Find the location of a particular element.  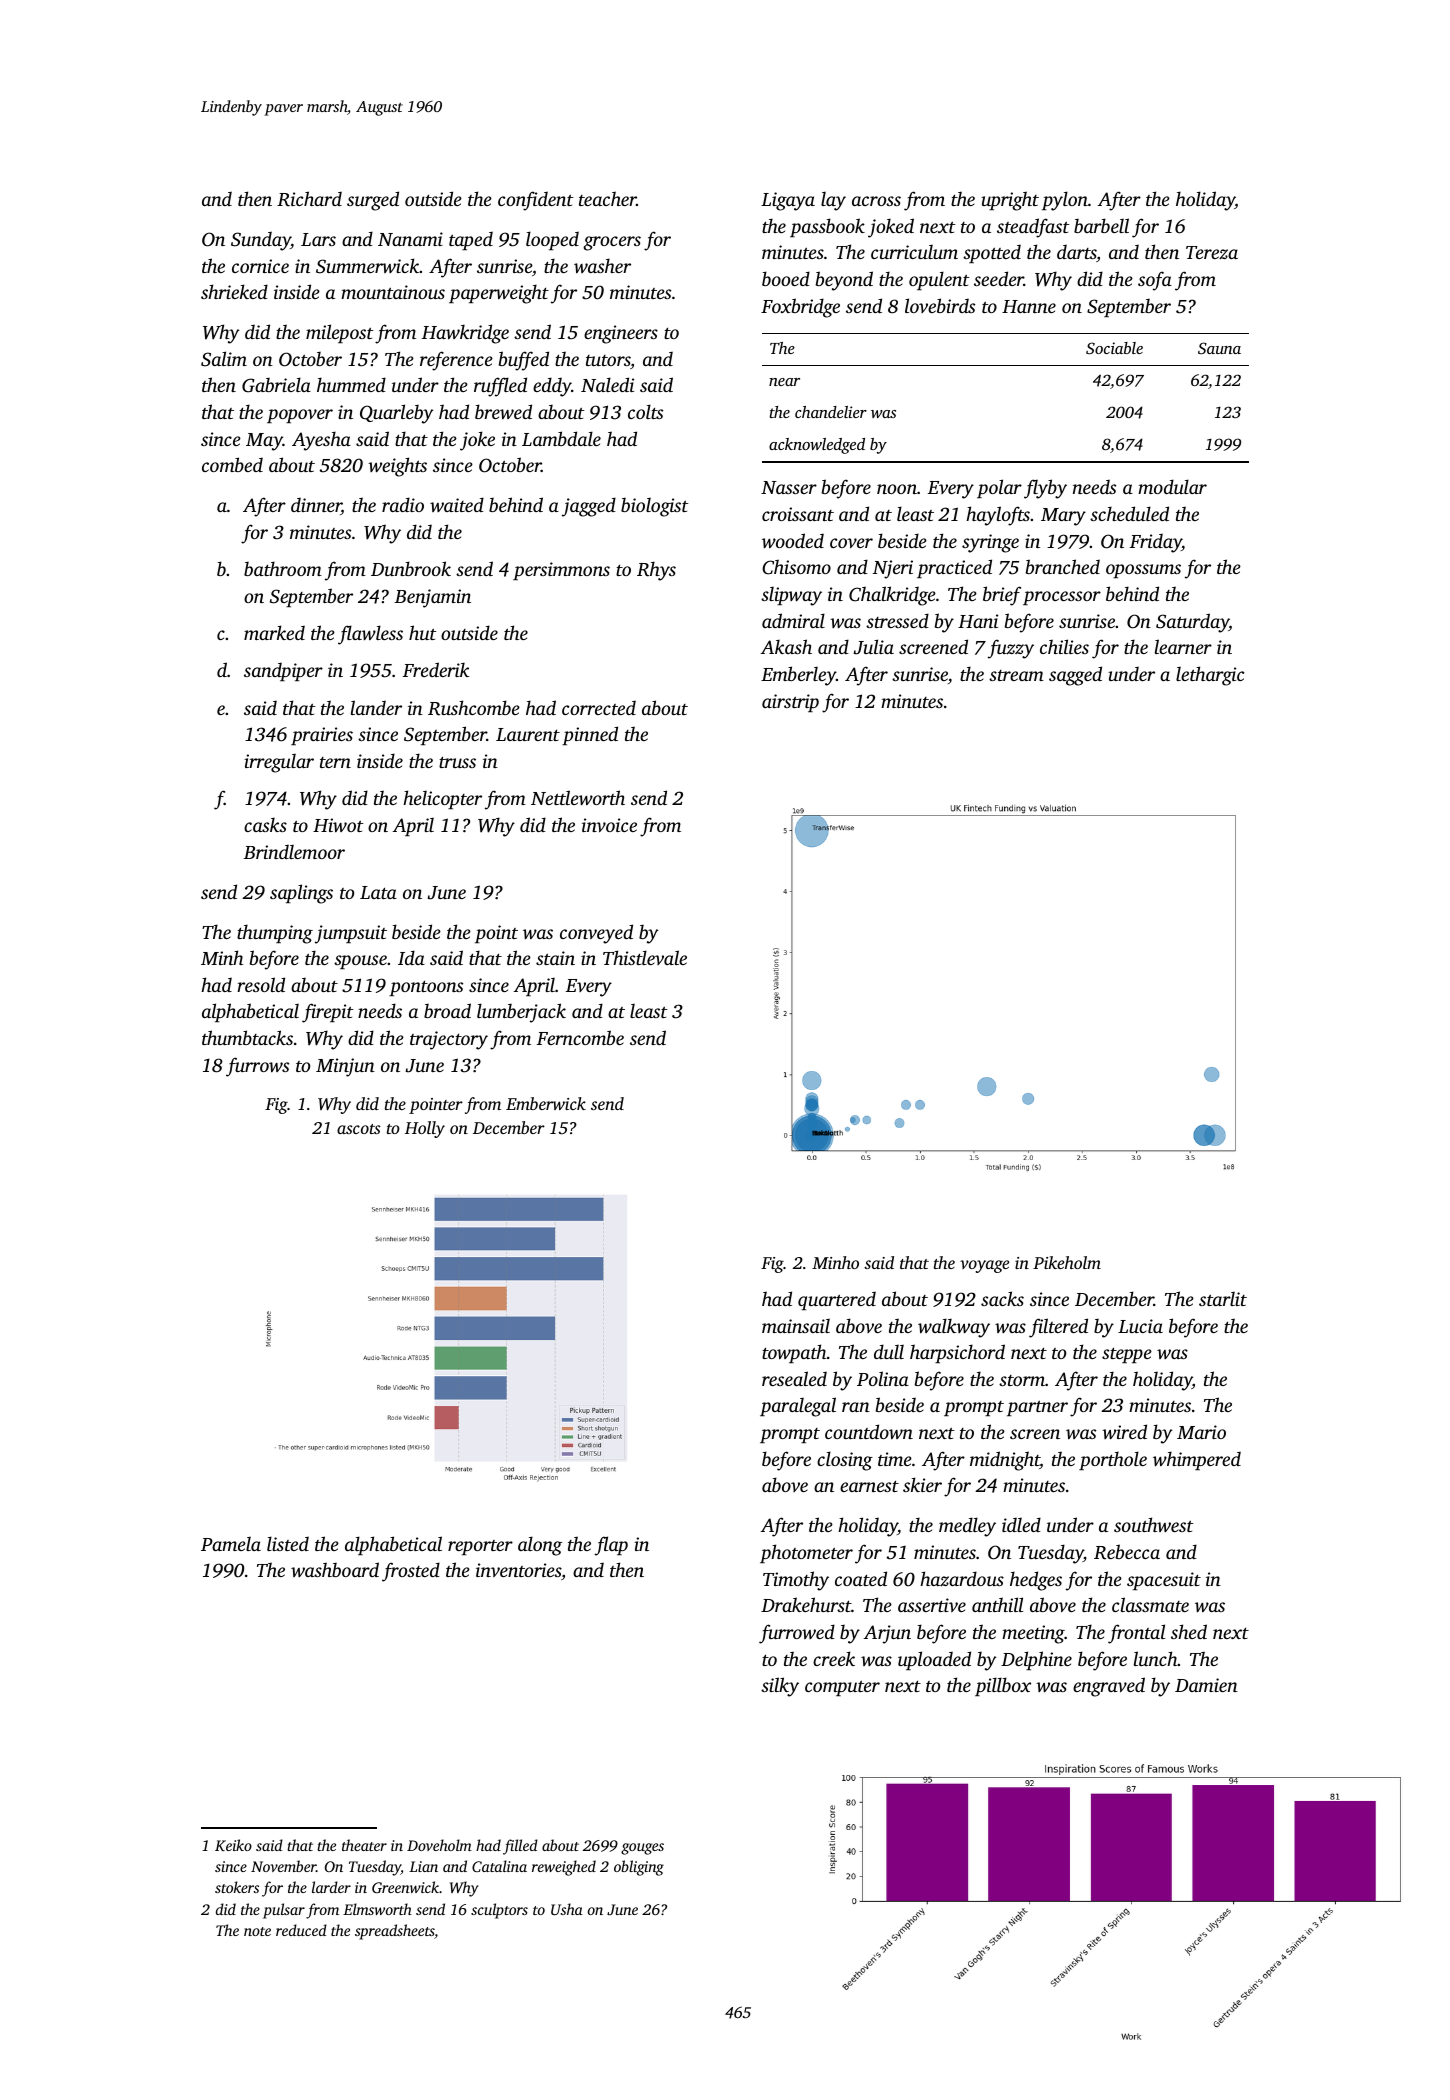

scheduled is located at coordinates (1129, 513).
